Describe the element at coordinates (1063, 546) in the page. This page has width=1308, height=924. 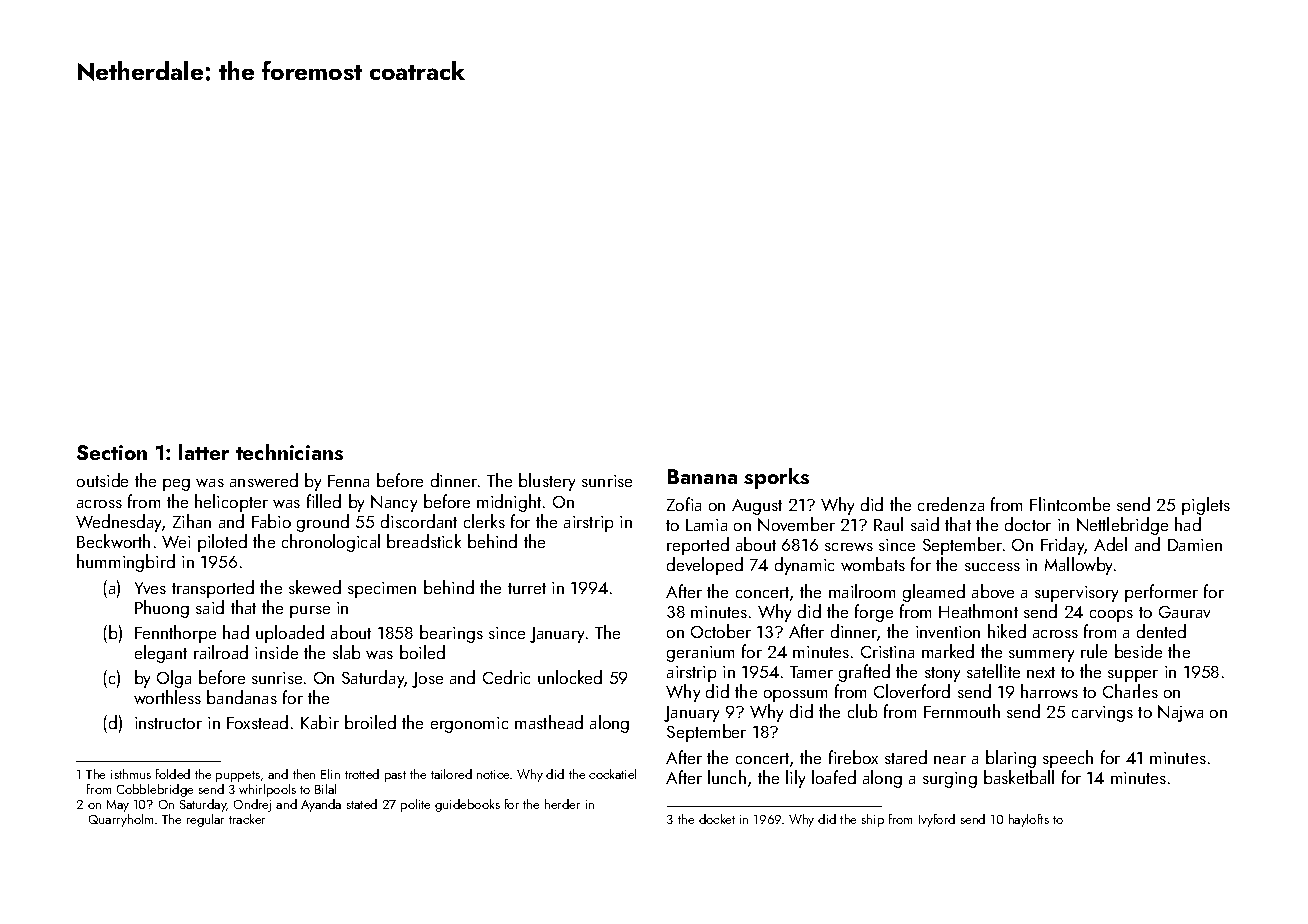
I see `Friday` at that location.
